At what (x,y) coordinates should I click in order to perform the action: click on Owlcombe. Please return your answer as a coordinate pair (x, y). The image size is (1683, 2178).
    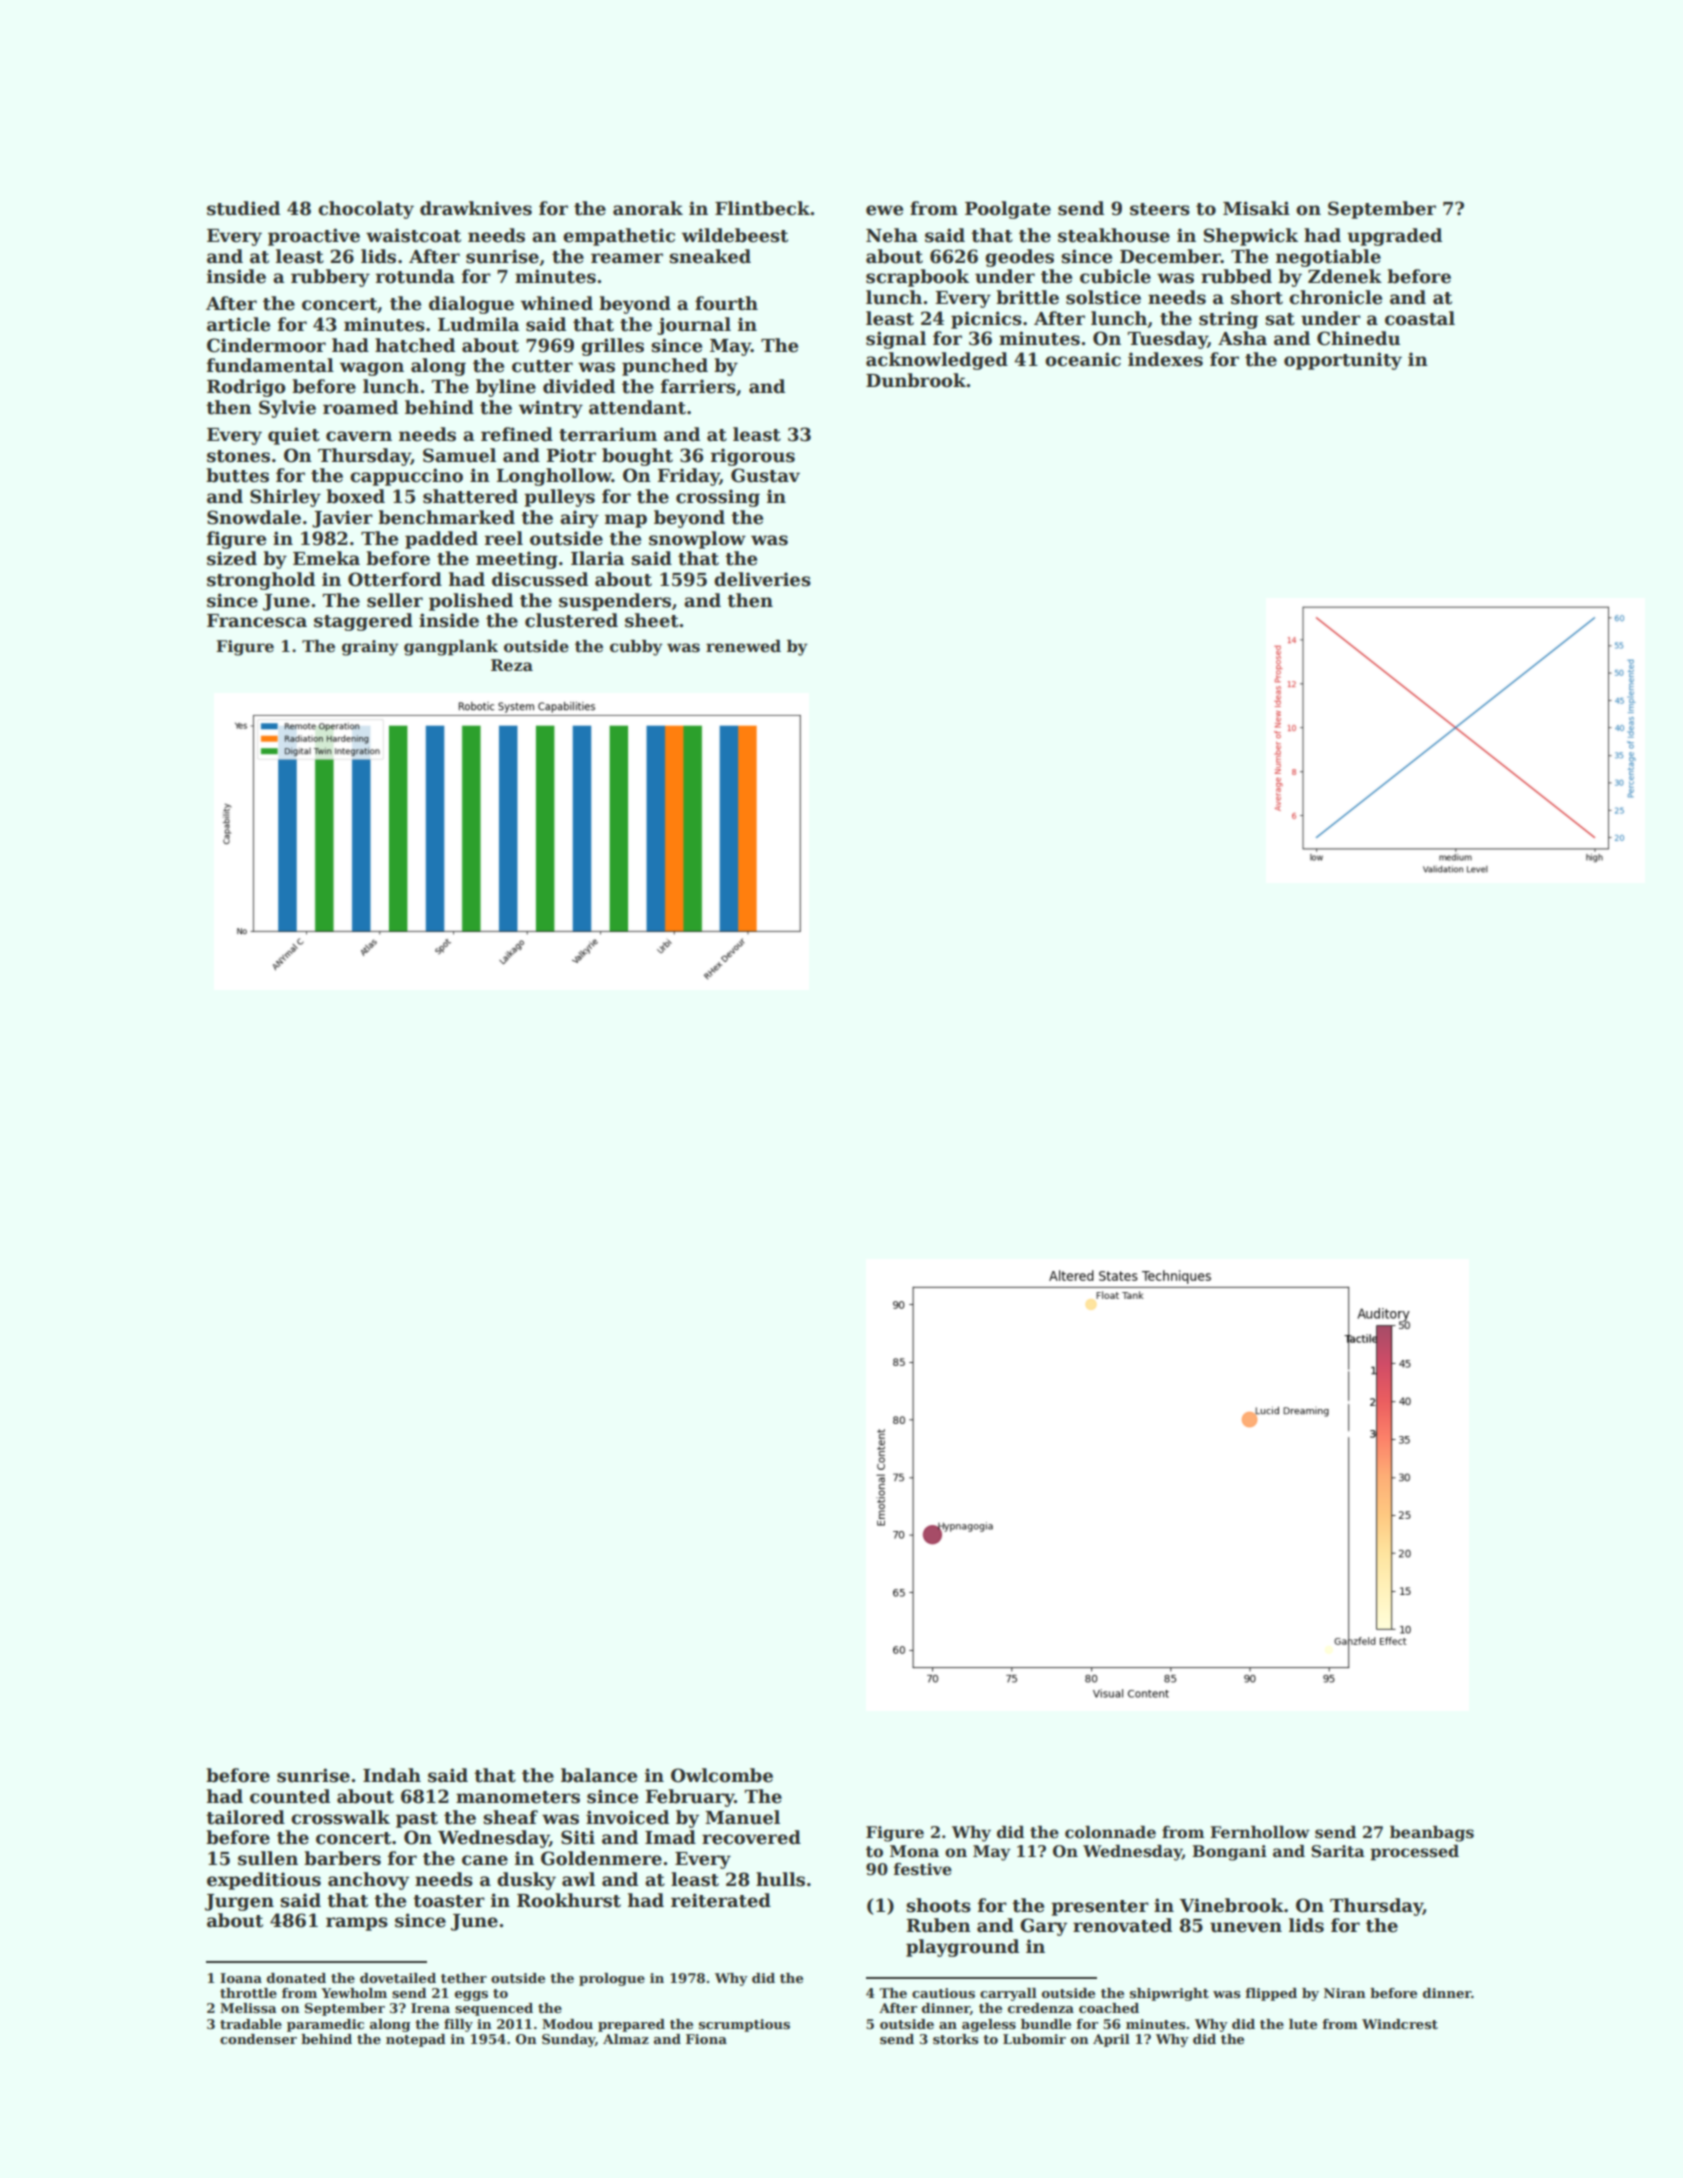
    Looking at the image, I should click on (722, 1775).
